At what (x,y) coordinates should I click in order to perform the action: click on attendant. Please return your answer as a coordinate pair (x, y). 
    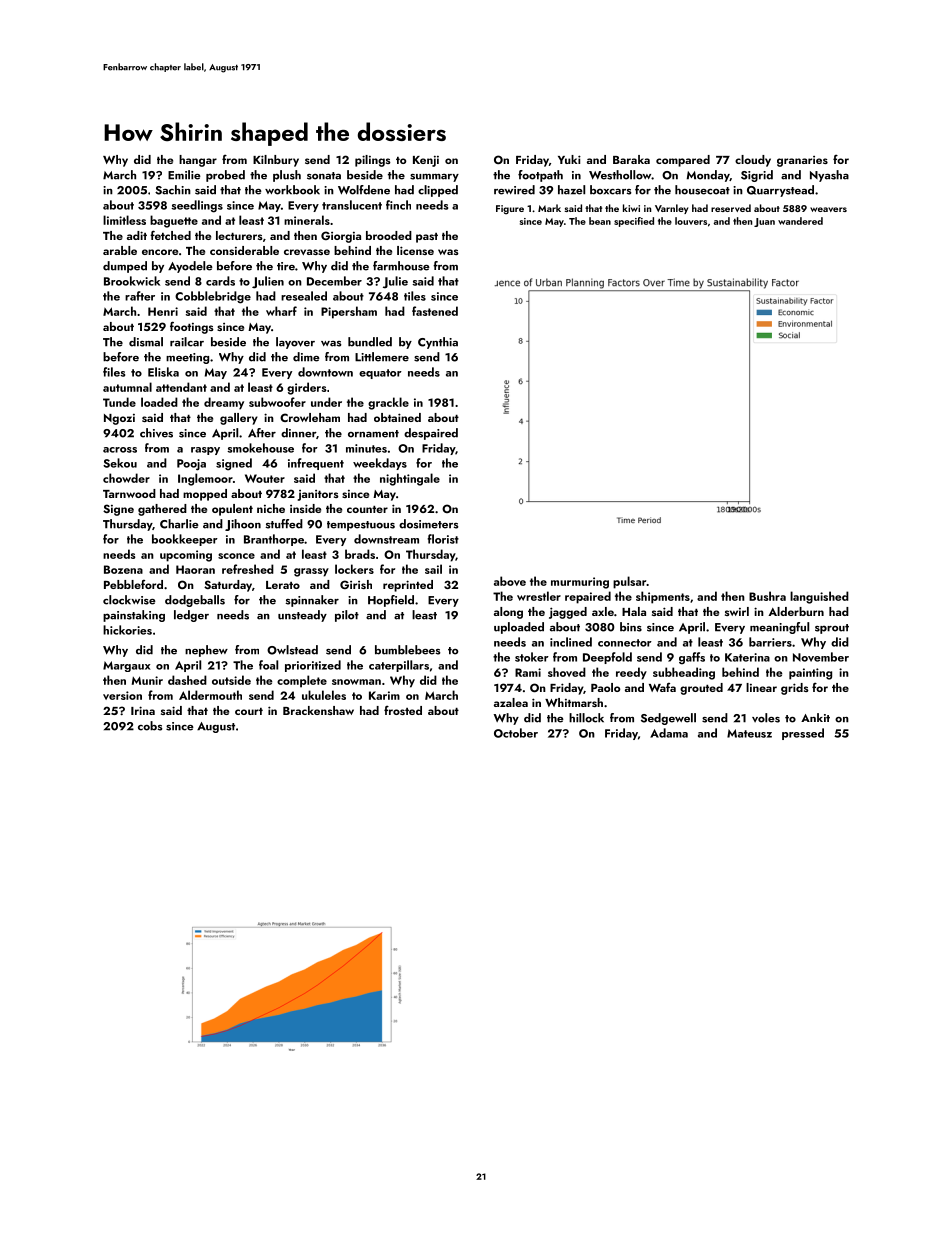
    Looking at the image, I should click on (181, 387).
